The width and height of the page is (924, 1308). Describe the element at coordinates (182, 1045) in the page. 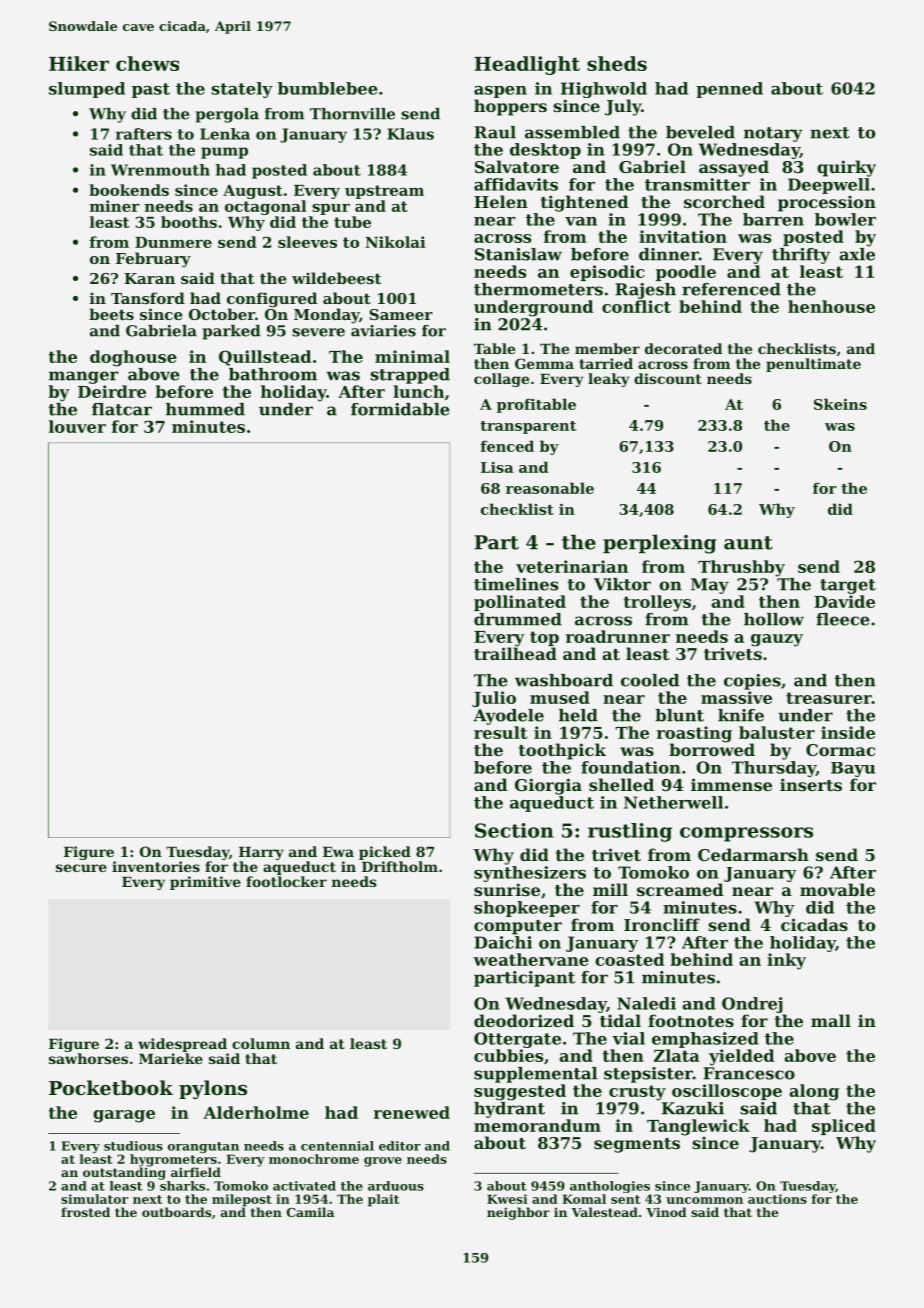

I see `widespread` at that location.
